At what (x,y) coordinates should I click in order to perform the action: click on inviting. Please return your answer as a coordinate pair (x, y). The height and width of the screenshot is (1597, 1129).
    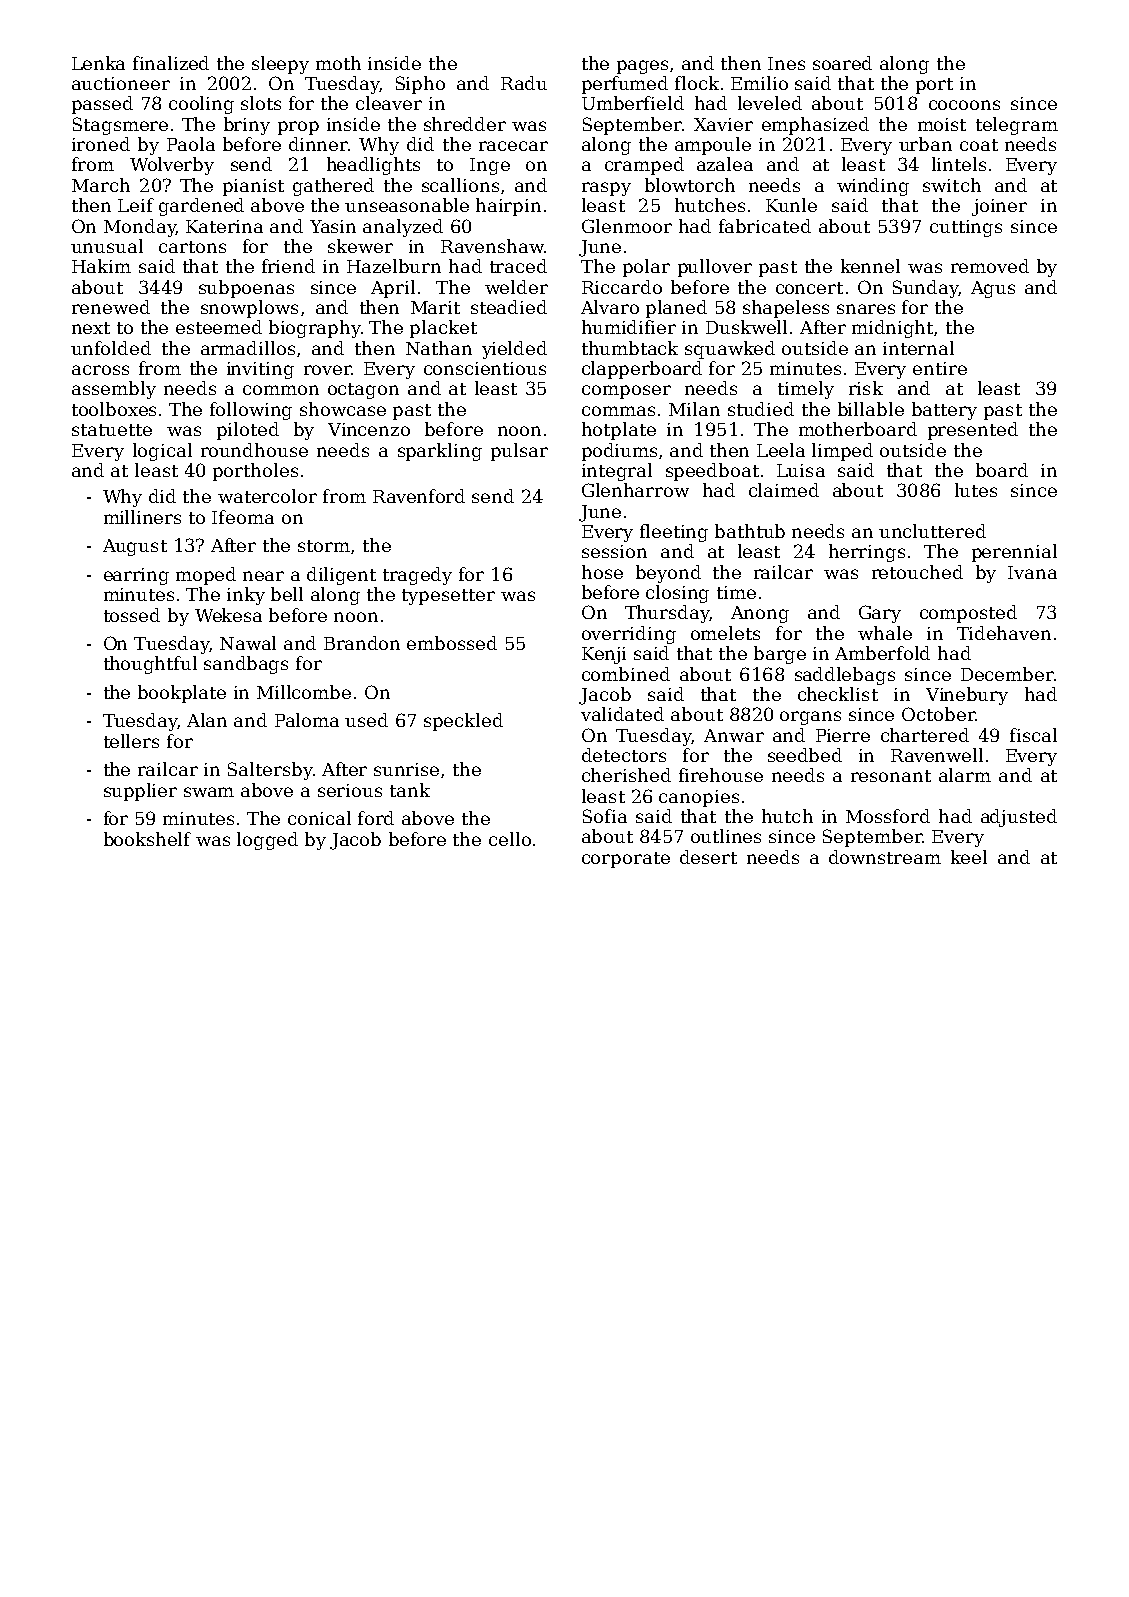
    Looking at the image, I should click on (260, 370).
